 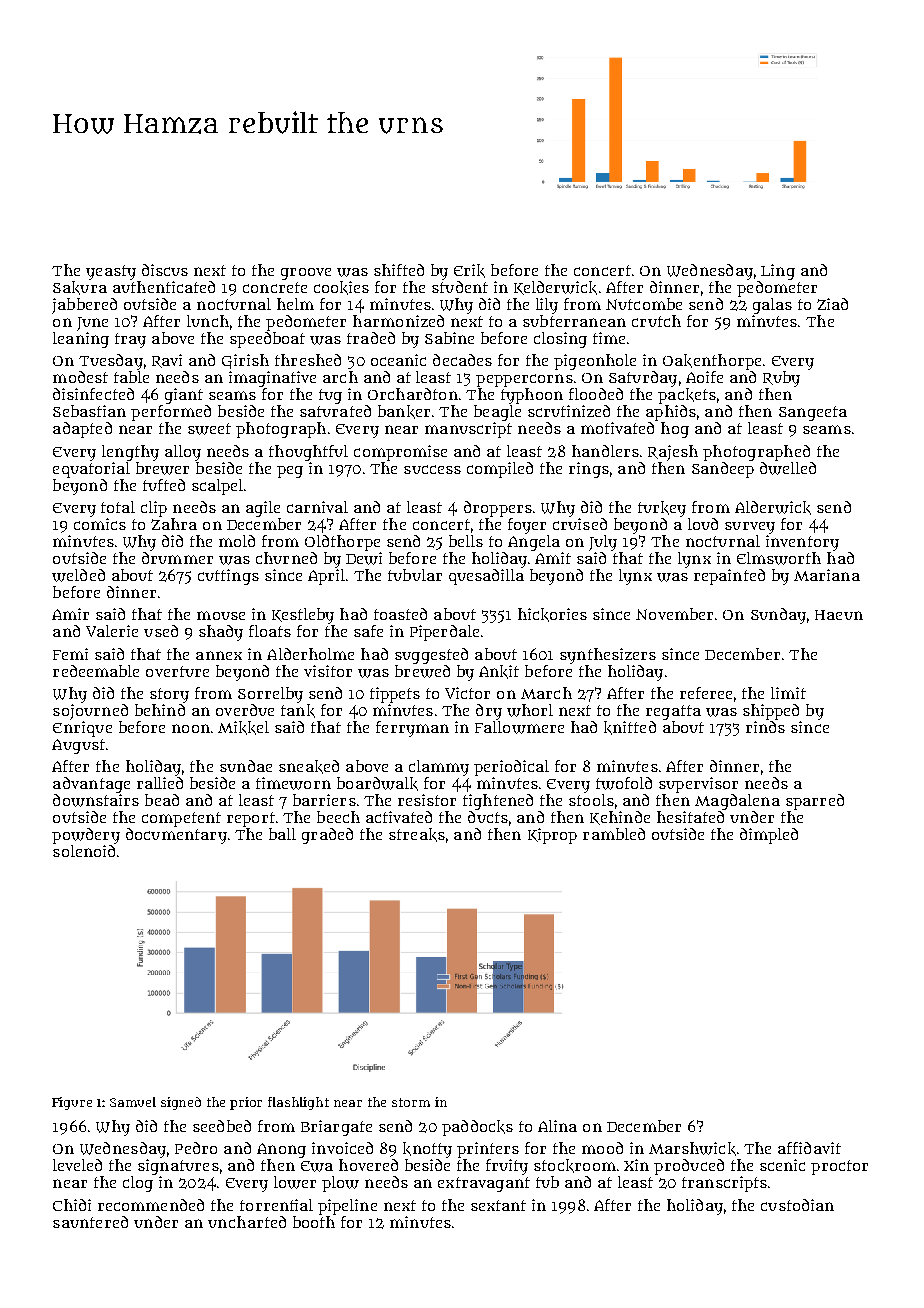 What do you see at coordinates (815, 802) in the image?
I see `sparred` at bounding box center [815, 802].
